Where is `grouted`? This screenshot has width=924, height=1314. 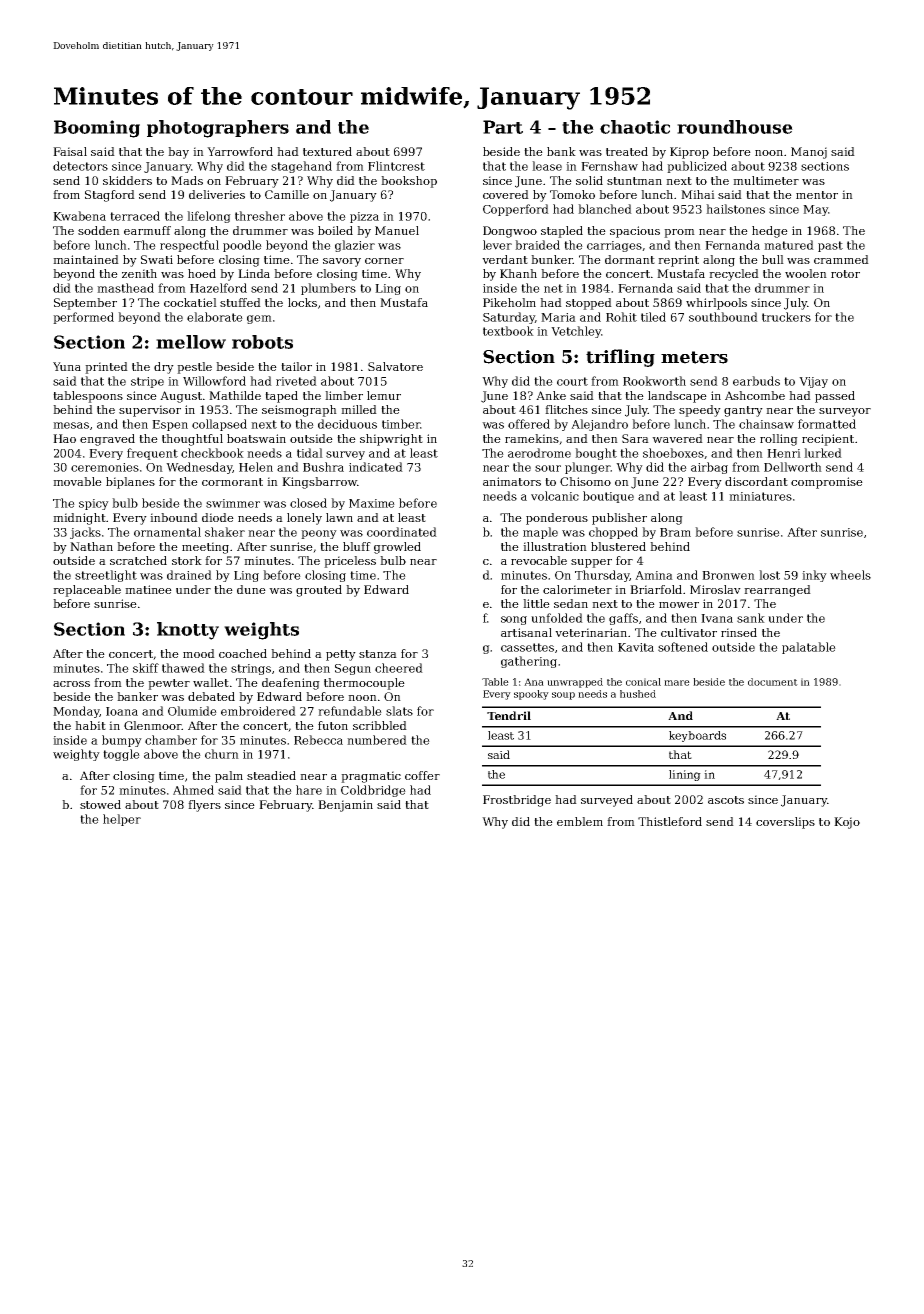 grouted is located at coordinates (319, 591).
